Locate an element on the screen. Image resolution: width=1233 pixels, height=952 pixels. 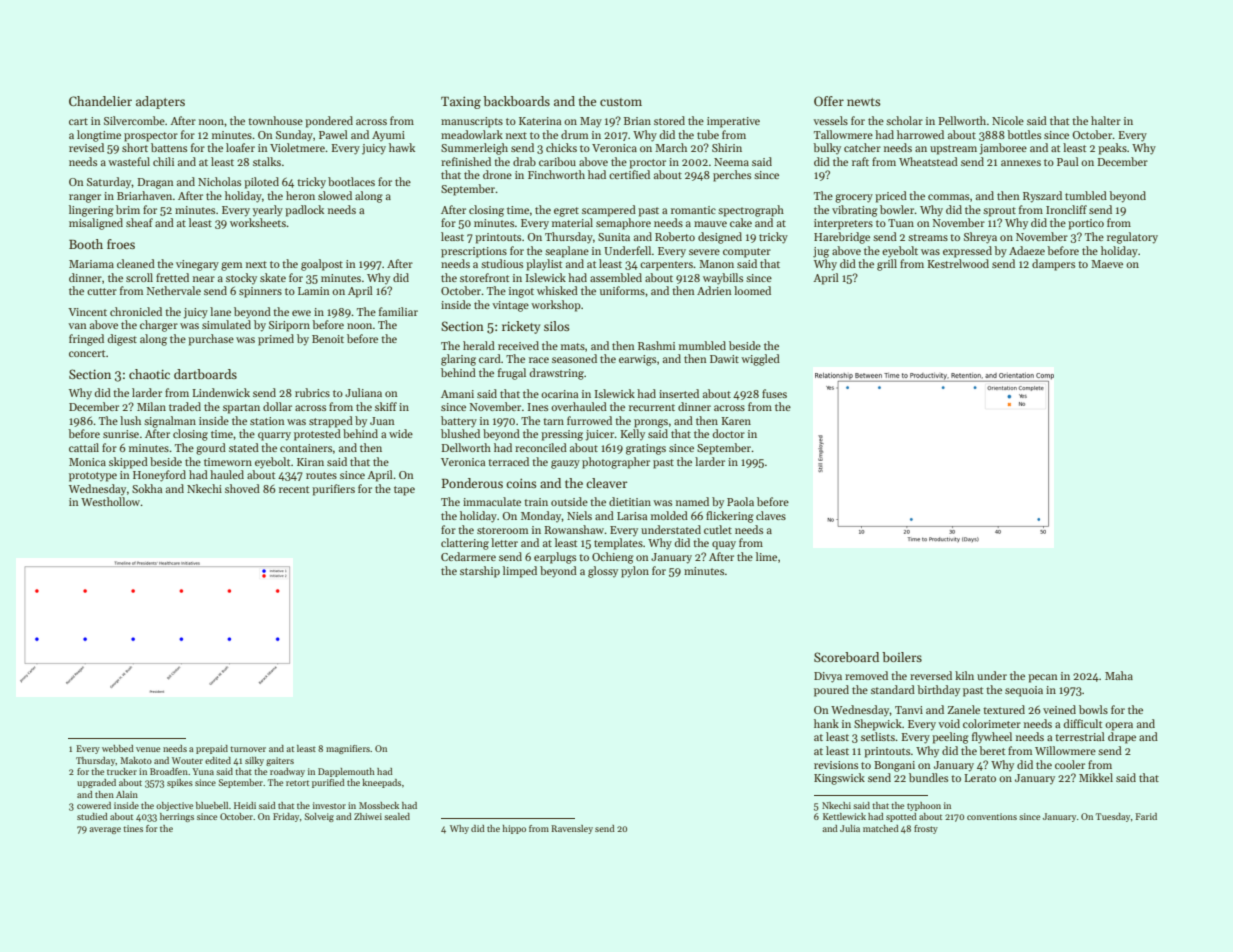
Nicole is located at coordinates (1008, 120).
